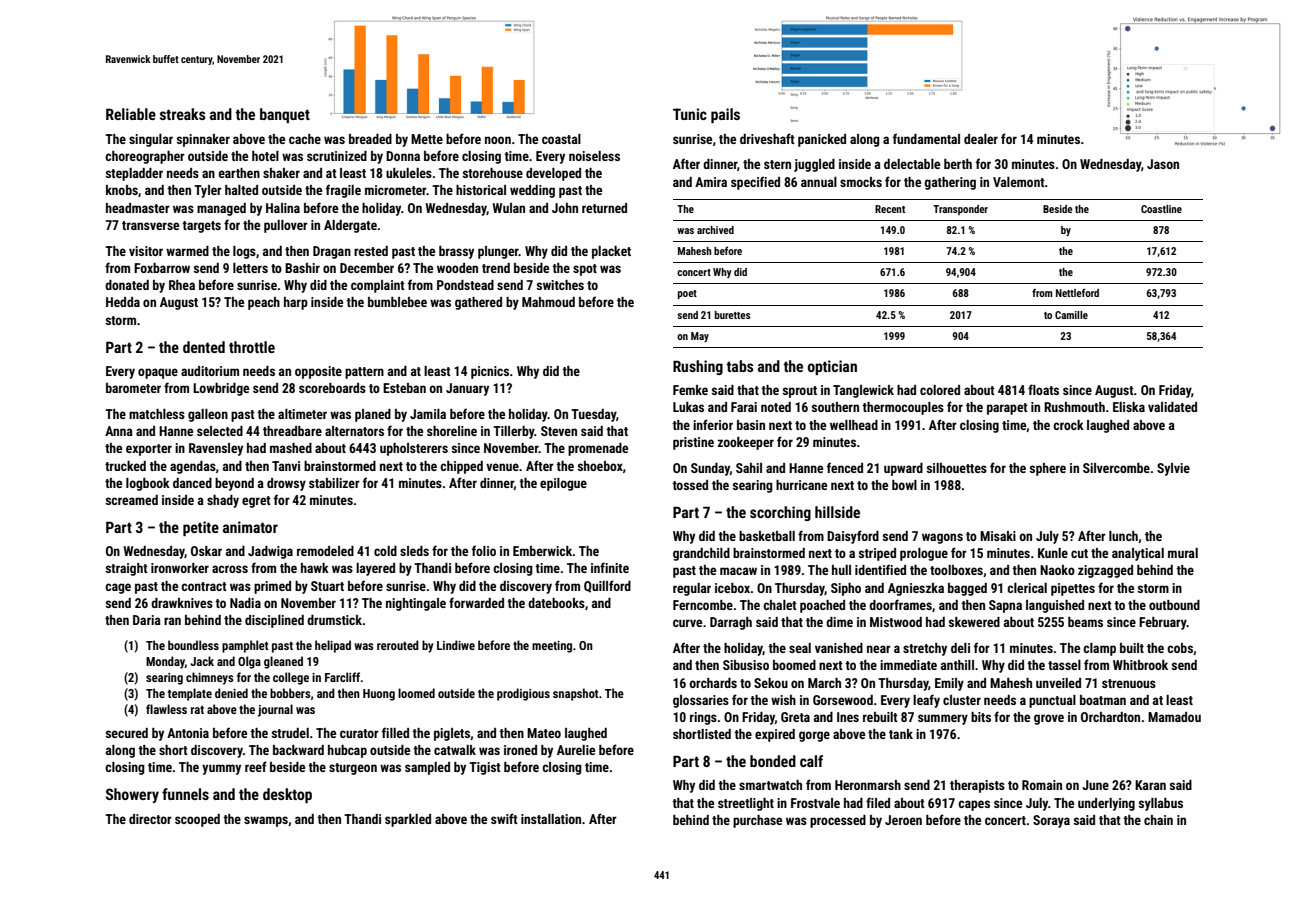 The image size is (1308, 924). Describe the element at coordinates (551, 819) in the image. I see `installation` at that location.
